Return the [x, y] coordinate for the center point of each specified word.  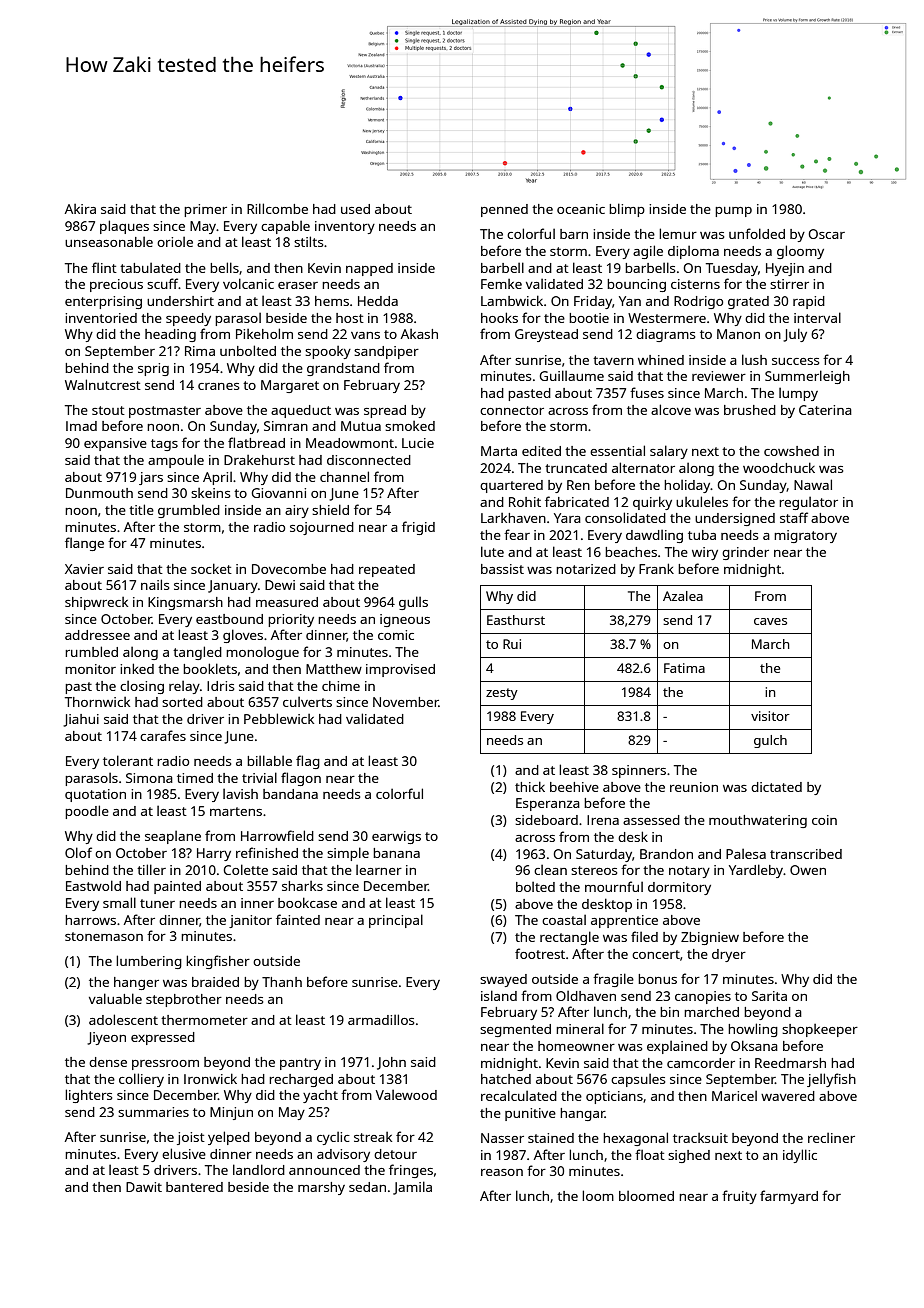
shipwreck [96, 603]
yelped [229, 1138]
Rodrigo [698, 302]
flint [104, 267]
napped [369, 269]
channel [344, 476]
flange [84, 544]
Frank [656, 568]
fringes [411, 1171]
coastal [564, 920]
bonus [657, 979]
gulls [413, 603]
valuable [115, 998]
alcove [671, 409]
